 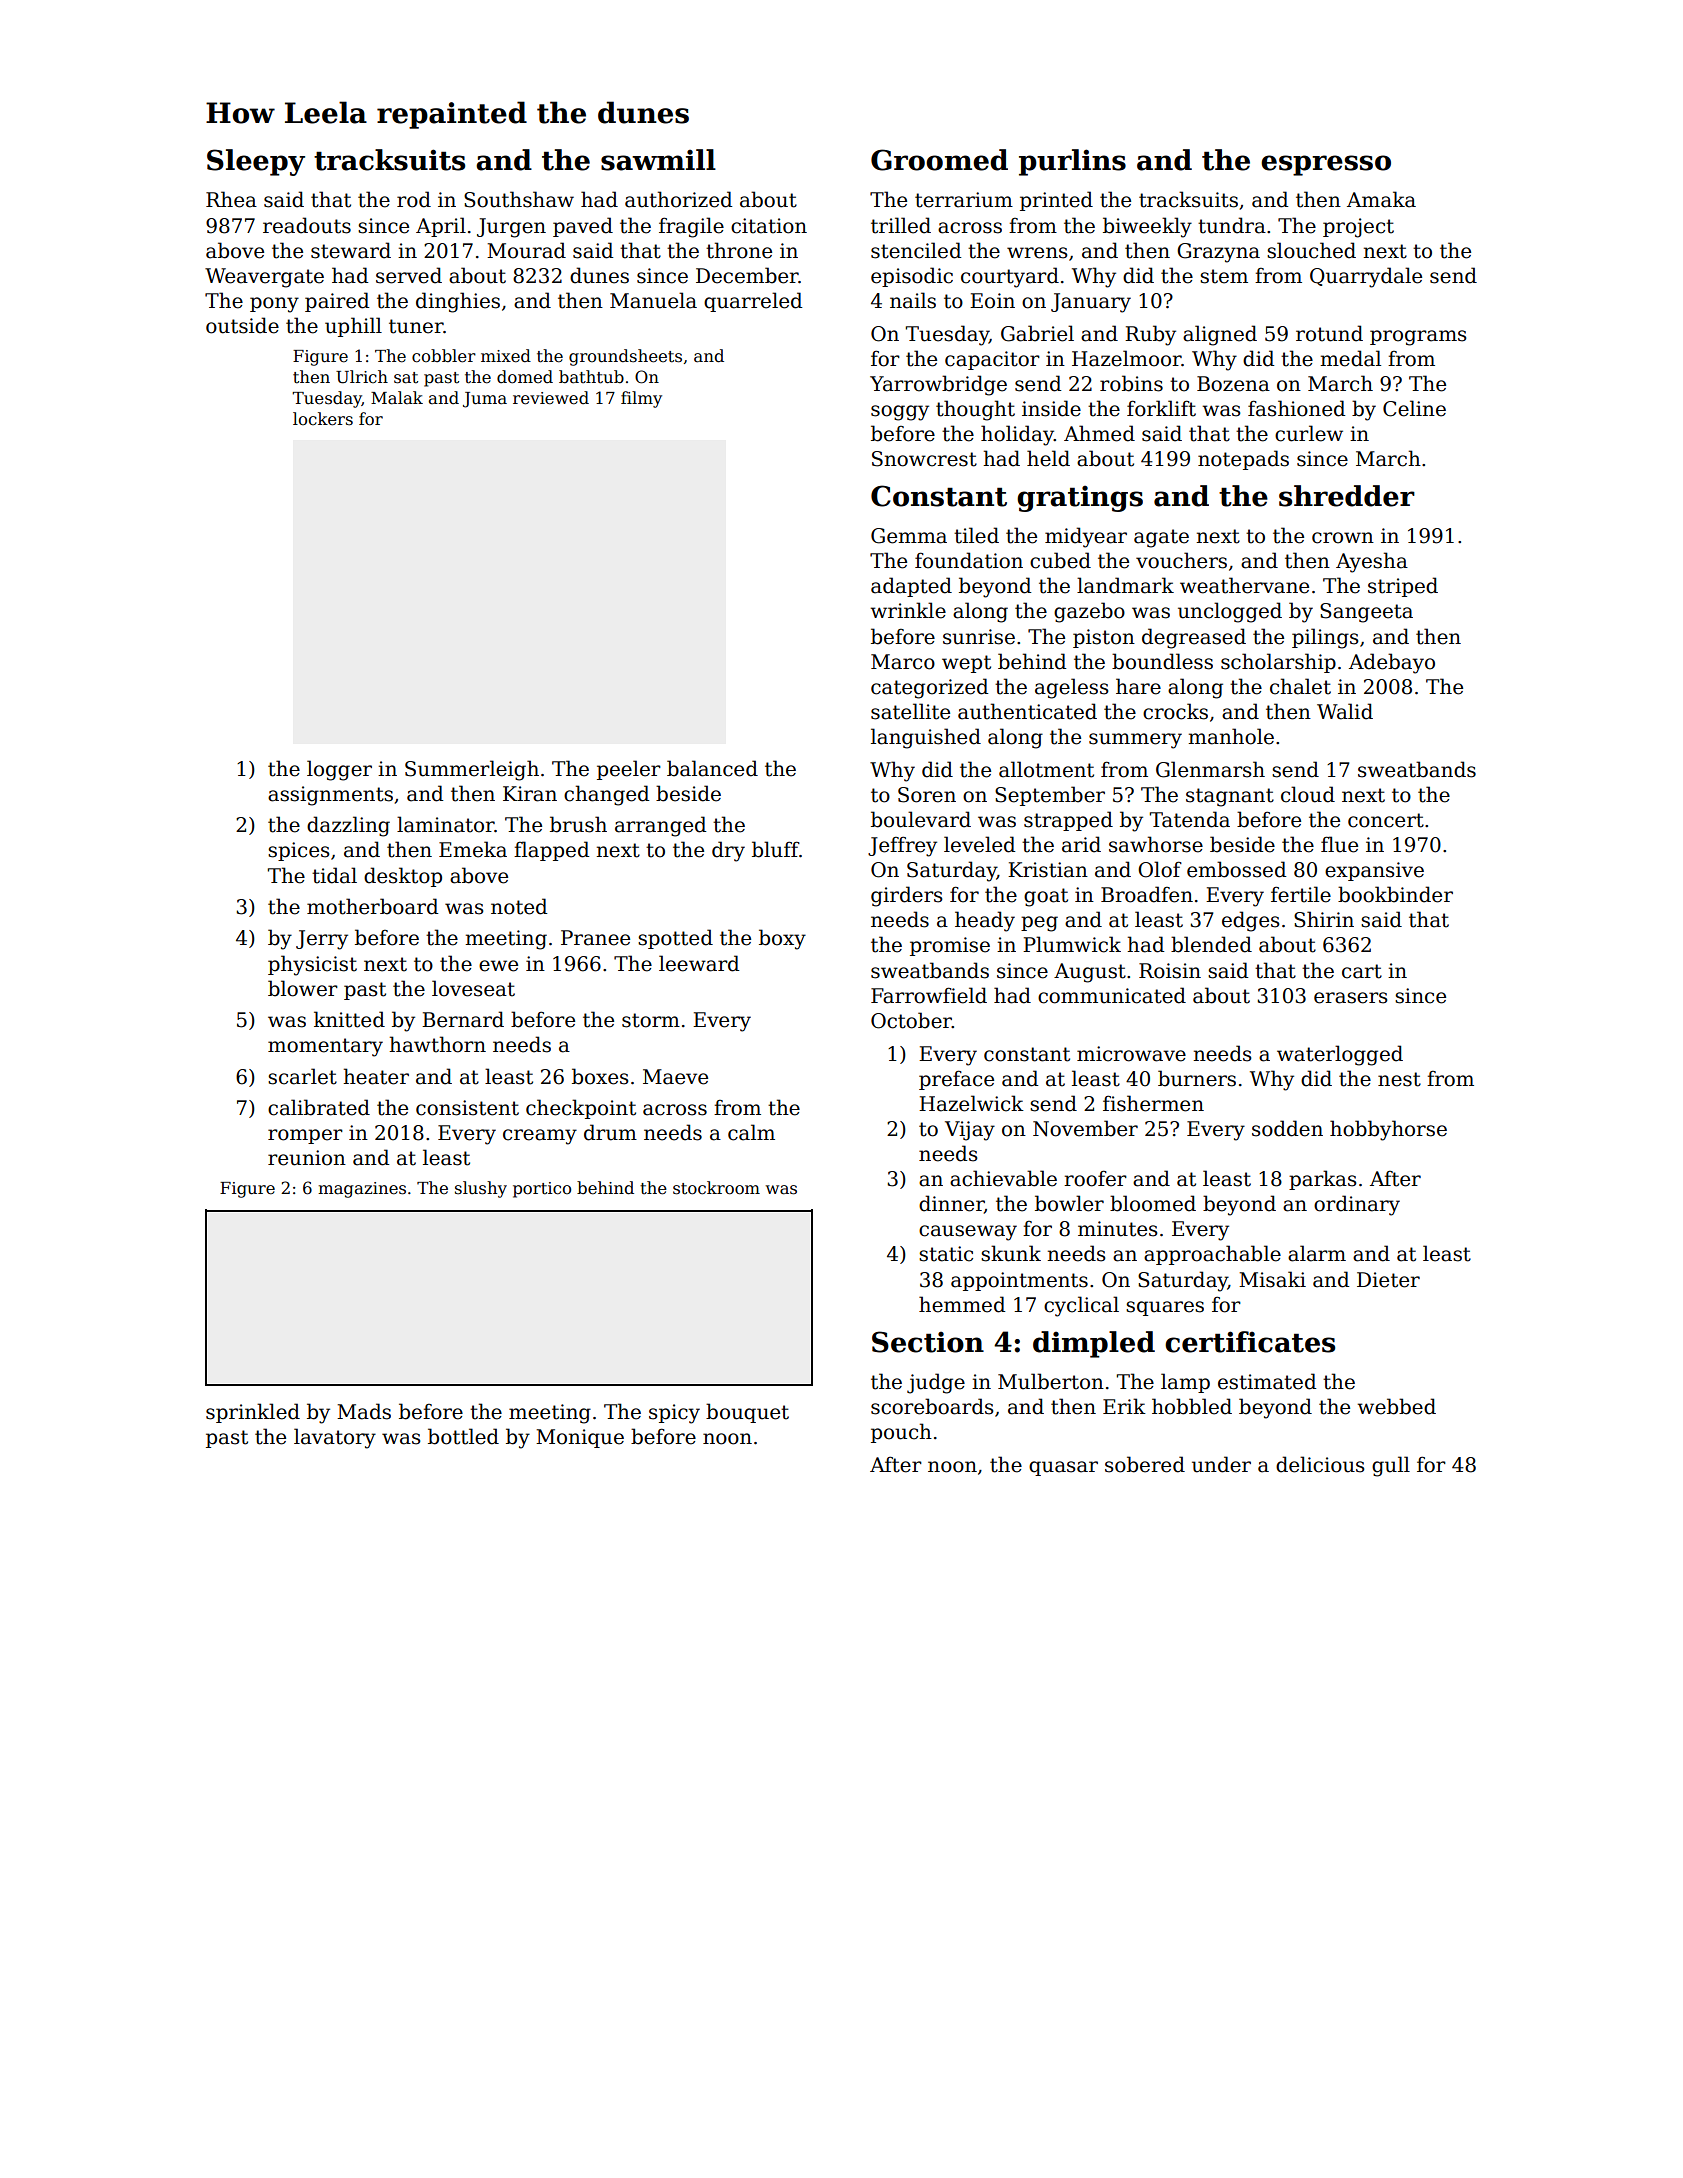 What do you see at coordinates (472, 770) in the screenshot?
I see `Summerleigh` at bounding box center [472, 770].
